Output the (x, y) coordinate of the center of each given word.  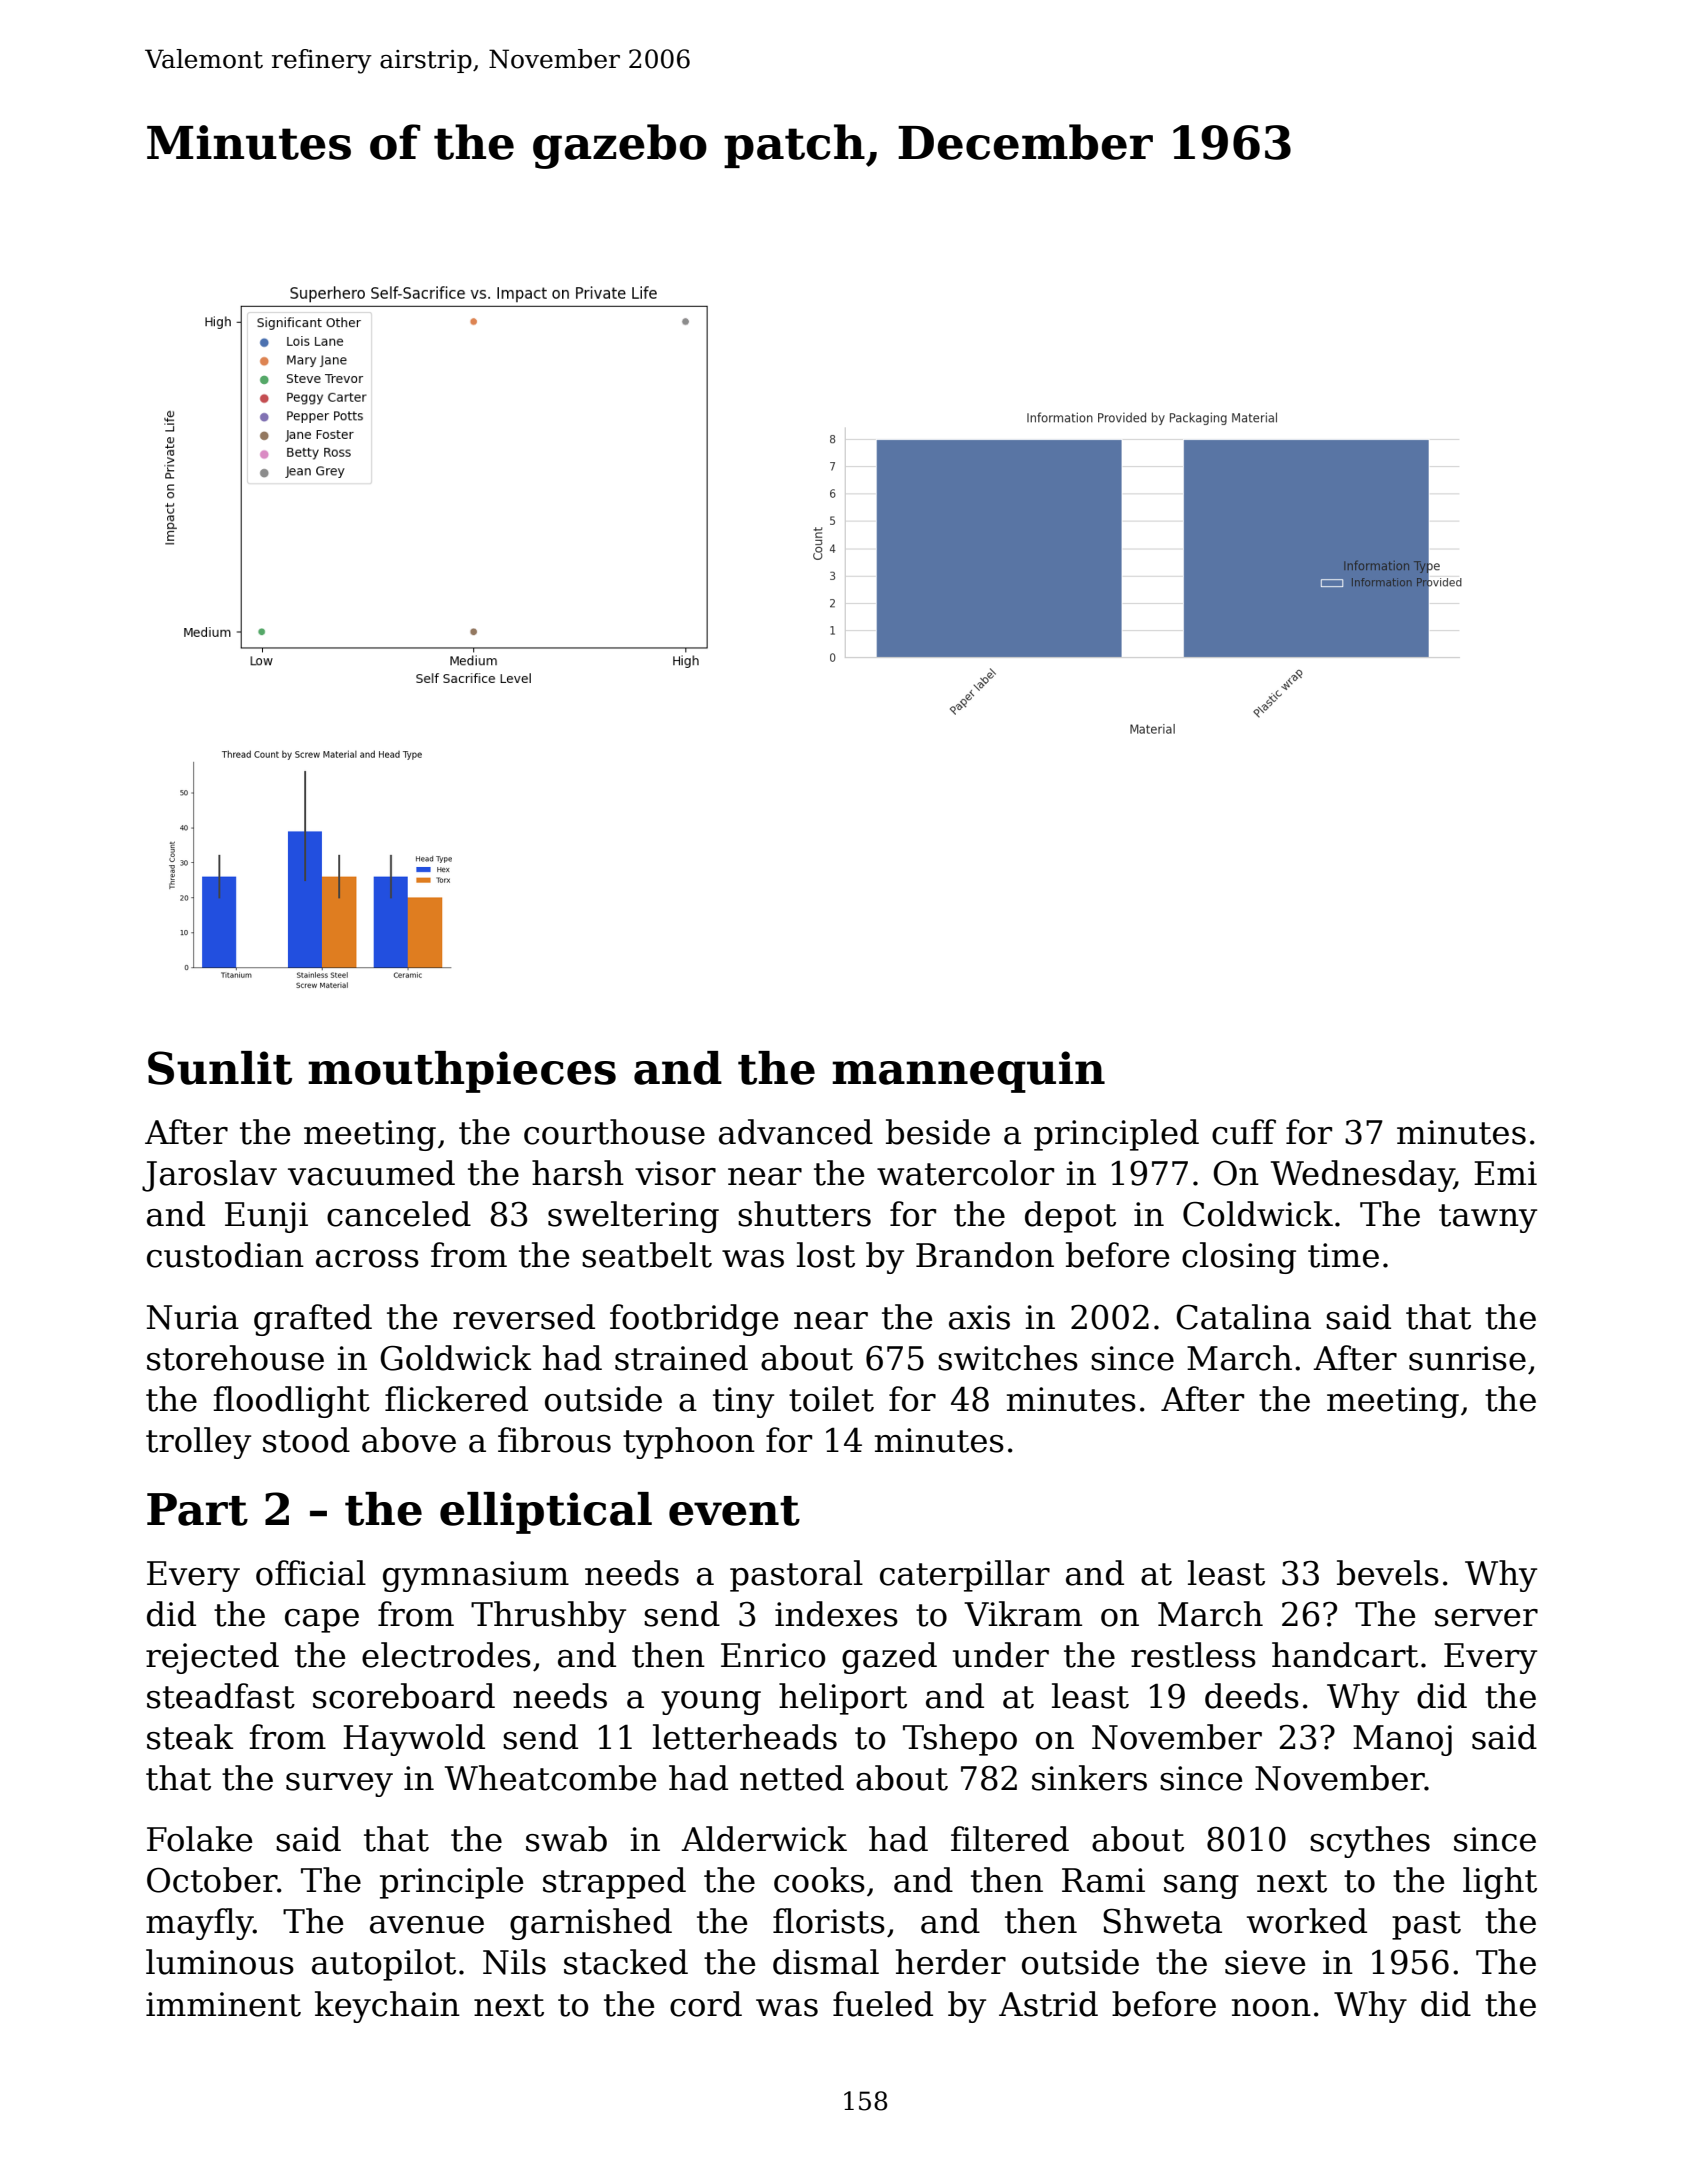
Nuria (193, 1317)
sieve (1265, 1962)
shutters (804, 1214)
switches (1008, 1358)
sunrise (1467, 1358)
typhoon (689, 1443)
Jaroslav (209, 1176)
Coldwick (1258, 1214)
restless (1193, 1655)
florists (829, 1921)
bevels (1388, 1573)
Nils (514, 1962)
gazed (889, 1658)
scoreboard (404, 1696)
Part (197, 1509)
